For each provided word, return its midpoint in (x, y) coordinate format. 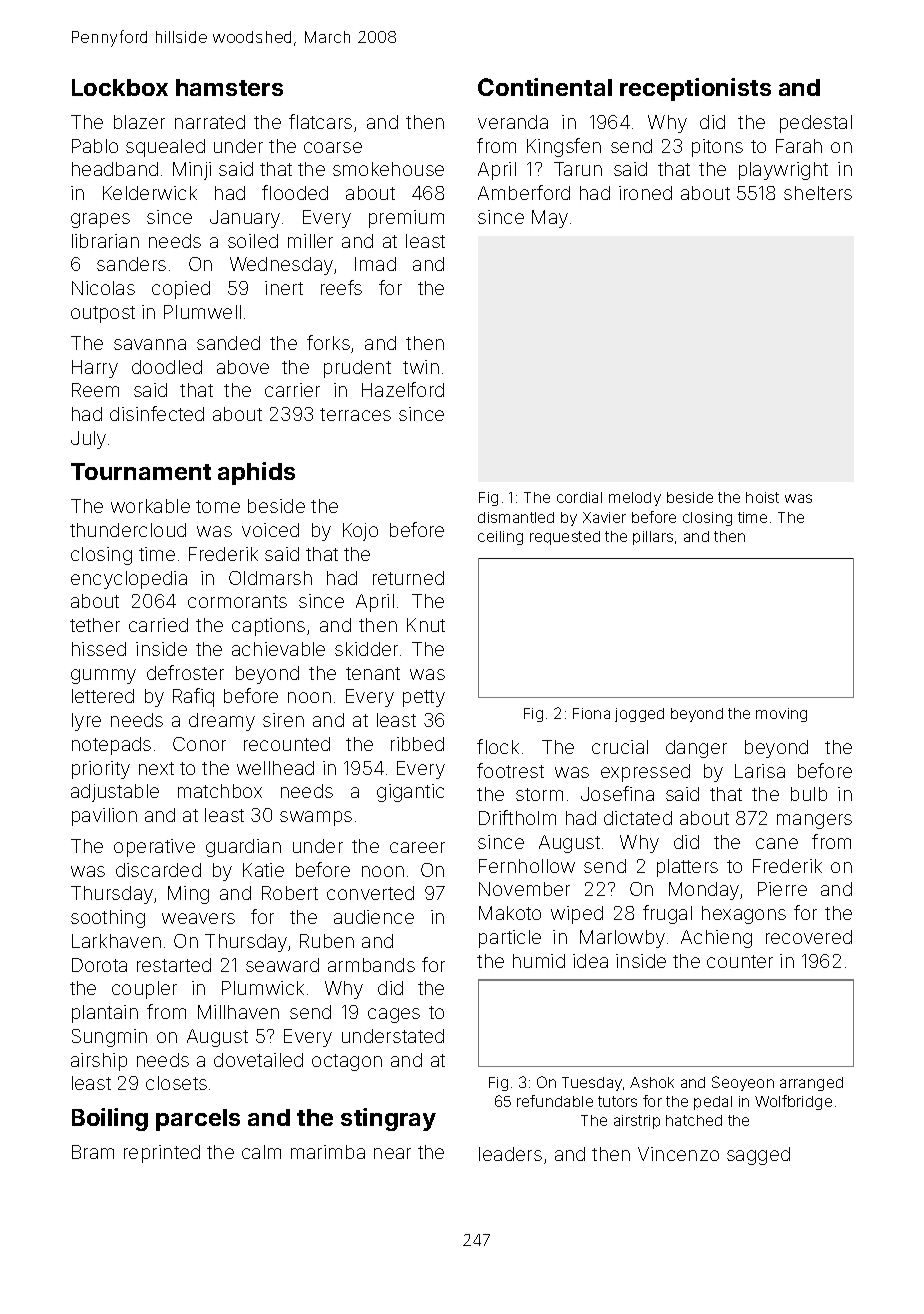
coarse (333, 147)
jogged (639, 715)
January (245, 219)
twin (421, 367)
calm (261, 1152)
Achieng (716, 939)
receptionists (695, 89)
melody (635, 499)
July (88, 440)
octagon (347, 1062)
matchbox (220, 791)
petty (424, 698)
